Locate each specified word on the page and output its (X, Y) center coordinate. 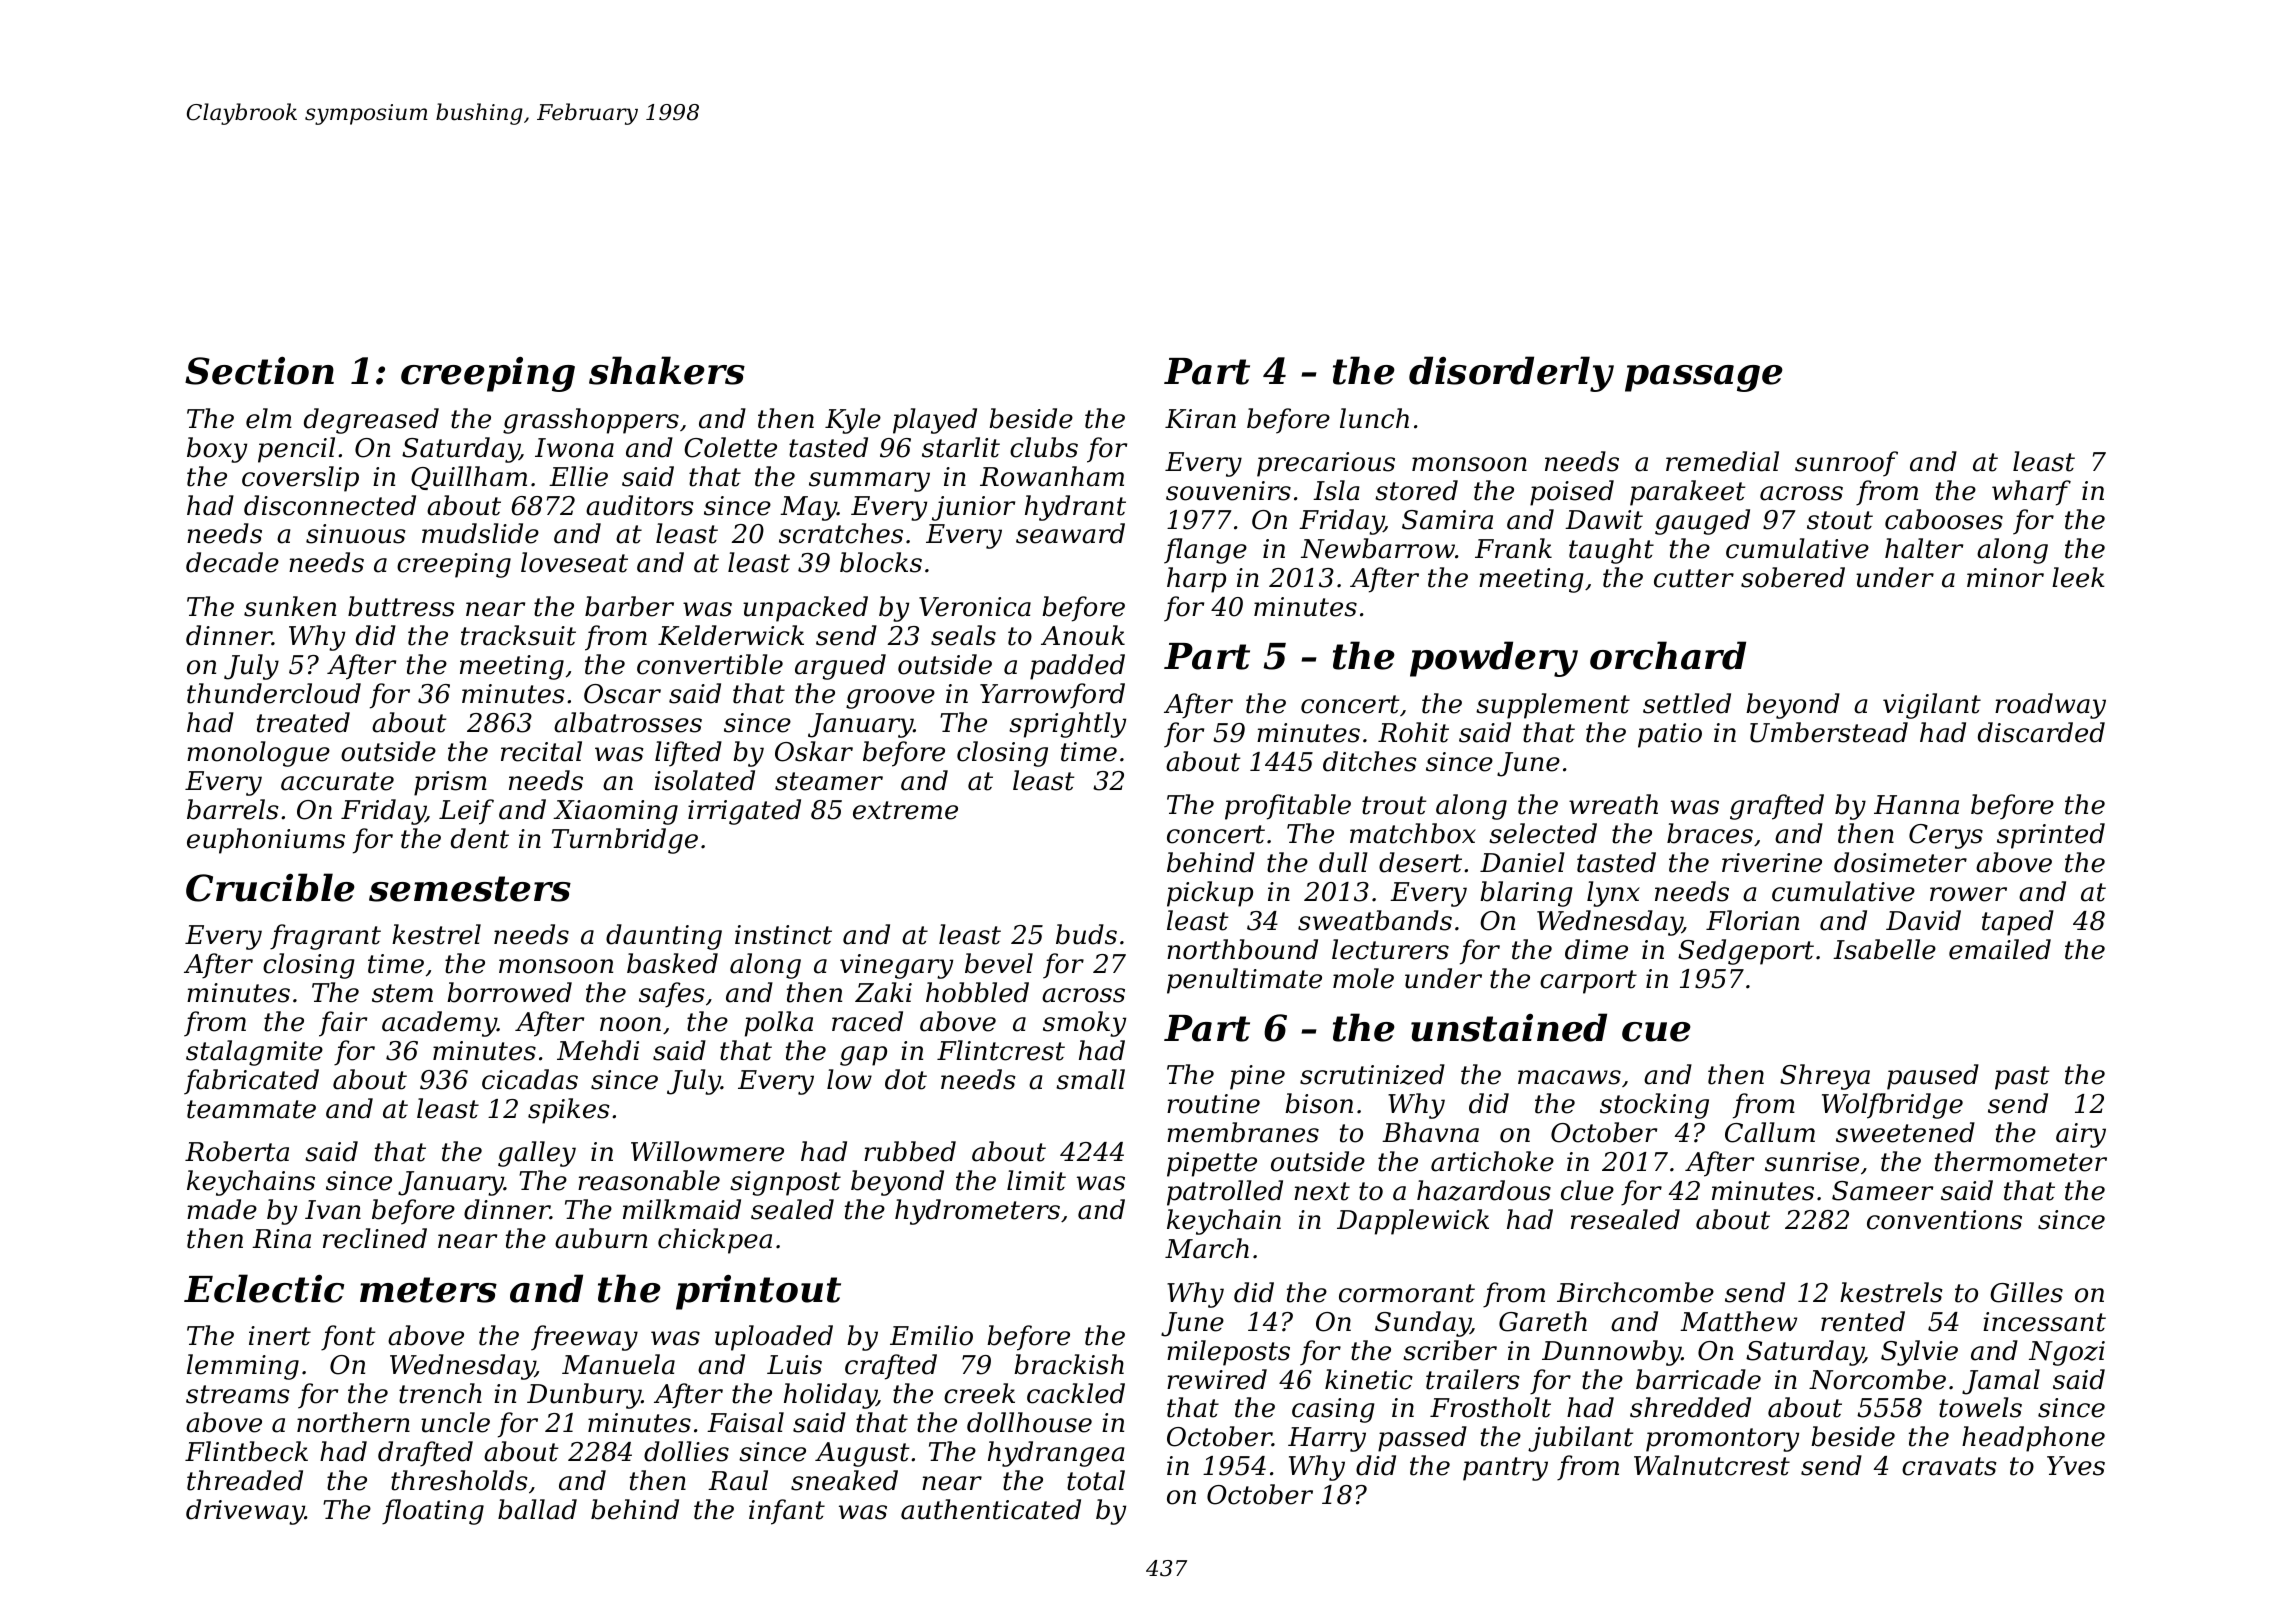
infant (787, 1512)
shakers (667, 370)
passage (1704, 378)
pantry (1505, 1469)
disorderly (1511, 374)
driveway (245, 1512)
